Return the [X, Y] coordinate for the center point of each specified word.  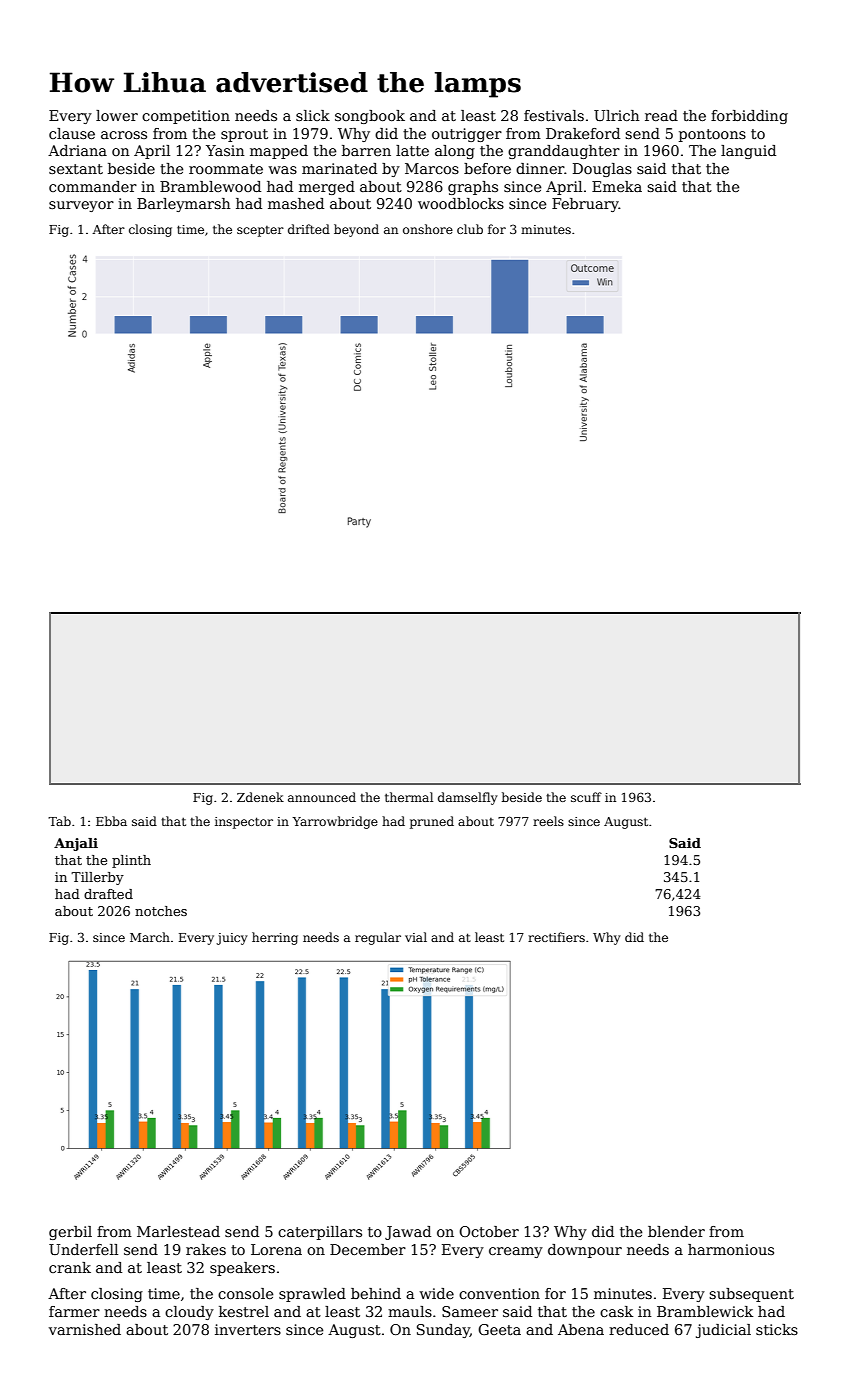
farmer [74, 1311]
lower [117, 115]
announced [322, 797]
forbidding [749, 117]
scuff [586, 797]
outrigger [467, 135]
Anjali [76, 844]
